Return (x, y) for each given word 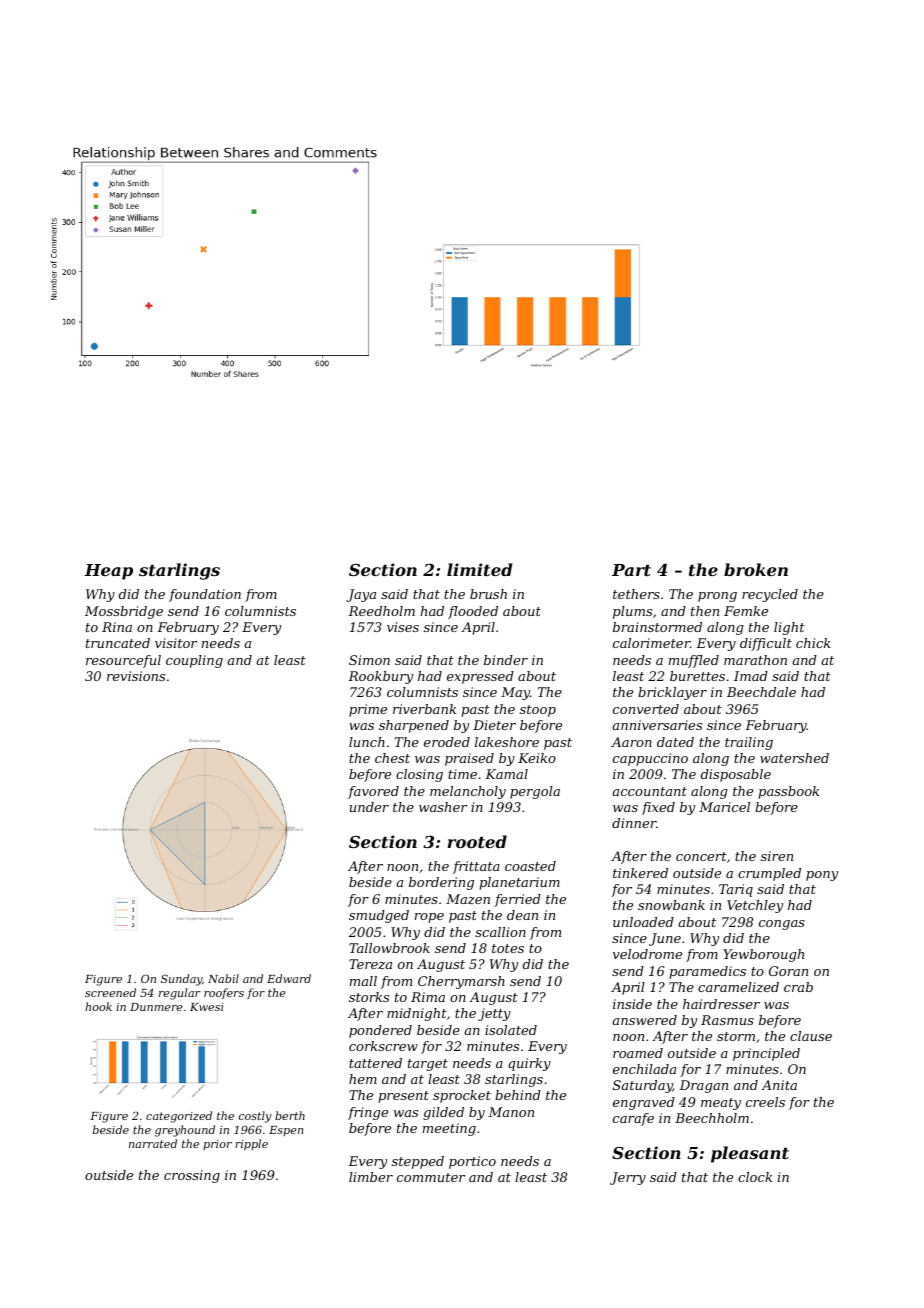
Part (631, 570)
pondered (380, 1031)
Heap (108, 572)
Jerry (628, 1178)
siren (777, 856)
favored (373, 792)
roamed (638, 1053)
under (369, 807)
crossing (192, 1176)
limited (479, 569)
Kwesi (207, 1007)
